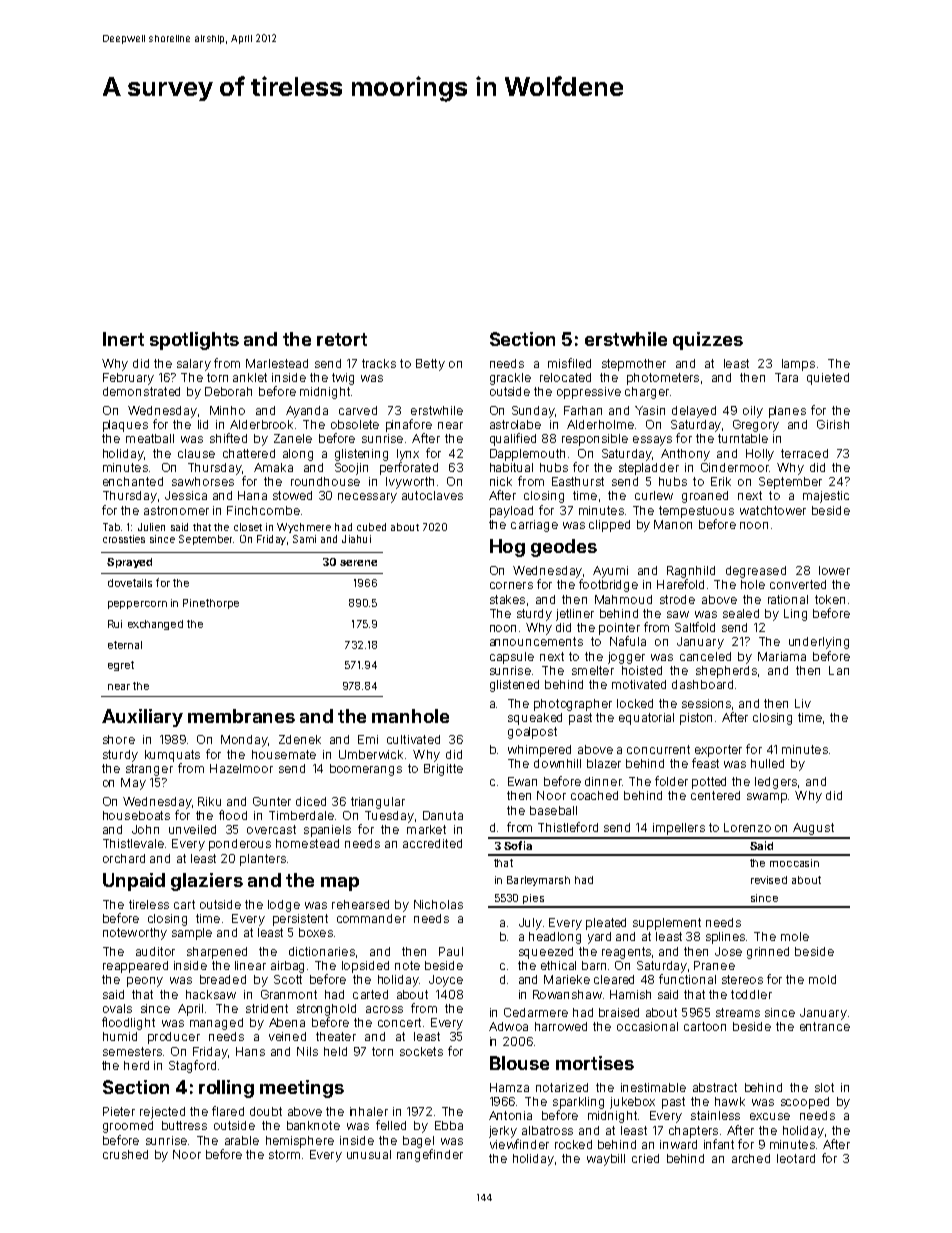 This screenshot has height=1233, width=952. What do you see at coordinates (796, 1158) in the screenshot?
I see `leotard` at bounding box center [796, 1158].
